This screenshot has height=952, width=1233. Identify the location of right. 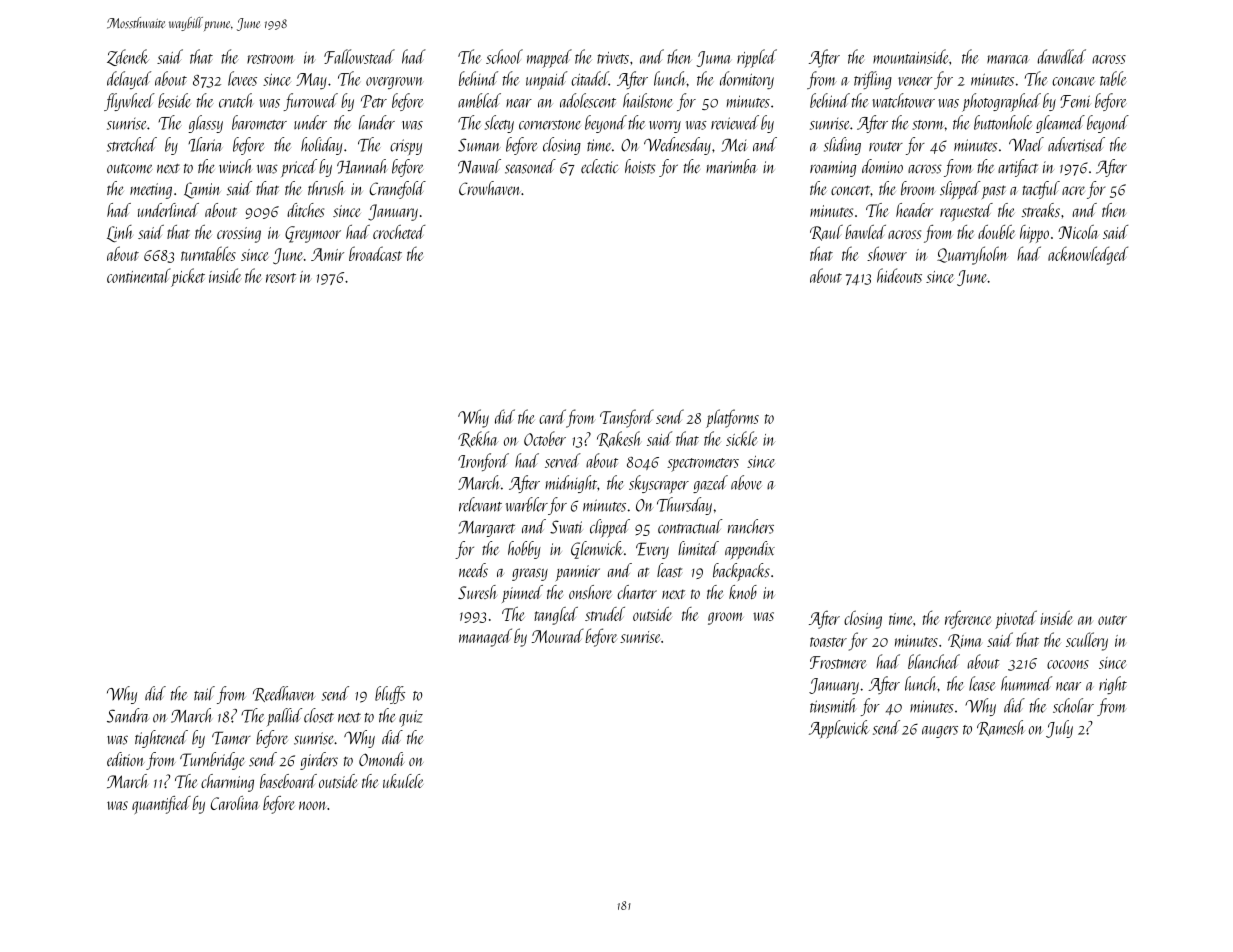
(1113, 685).
